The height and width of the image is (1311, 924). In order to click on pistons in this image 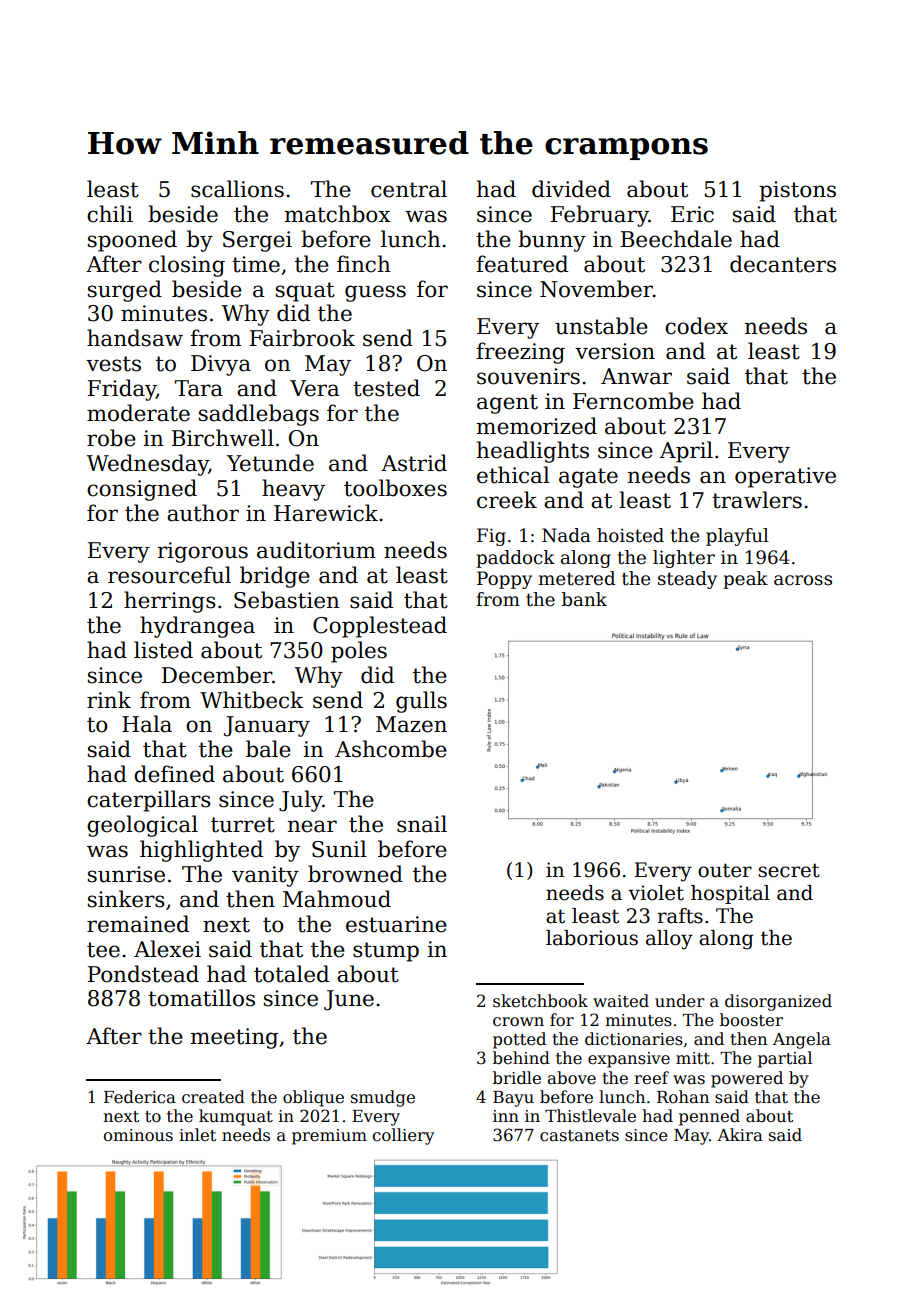, I will do `click(797, 191)`.
